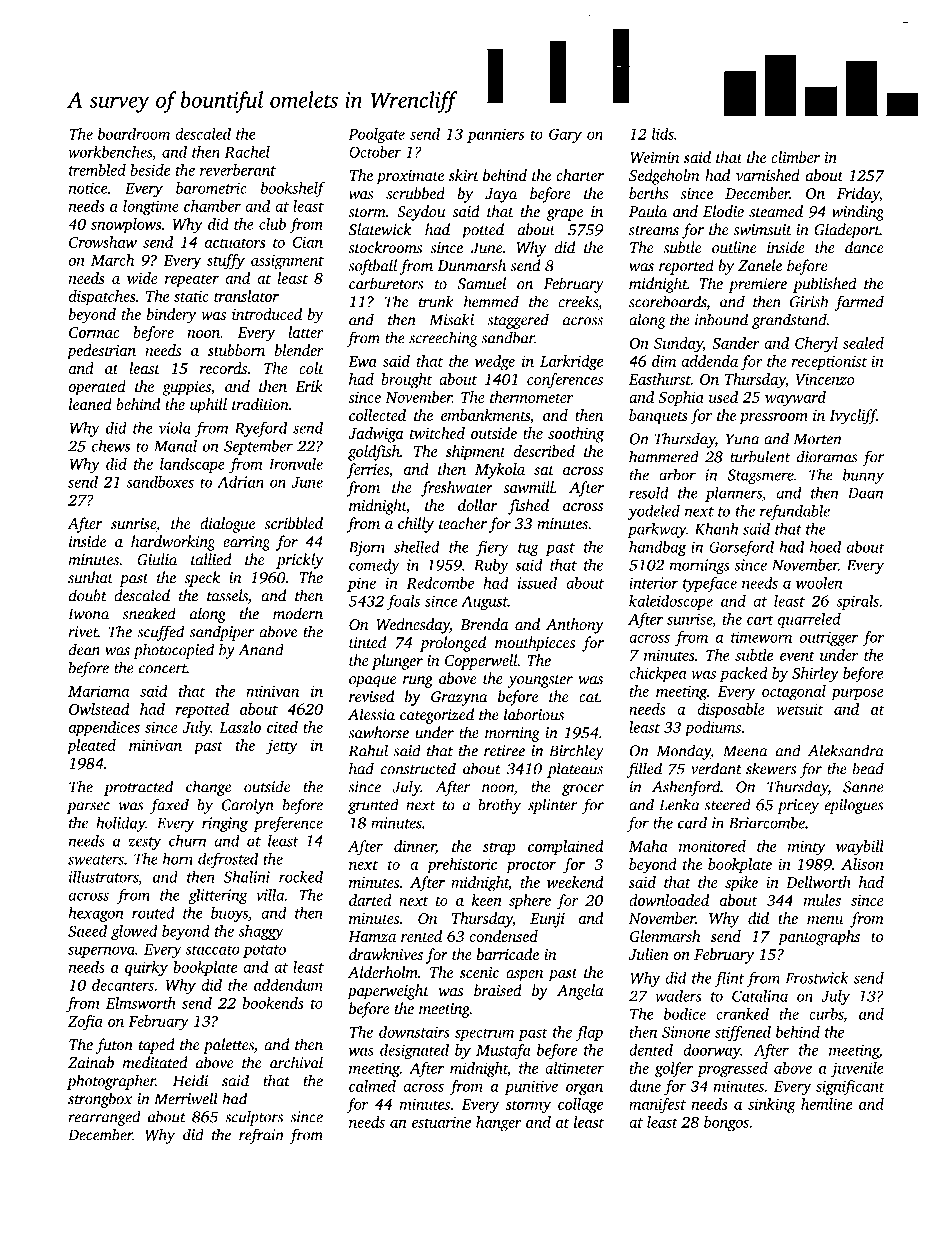  I want to click on climber, so click(795, 157).
